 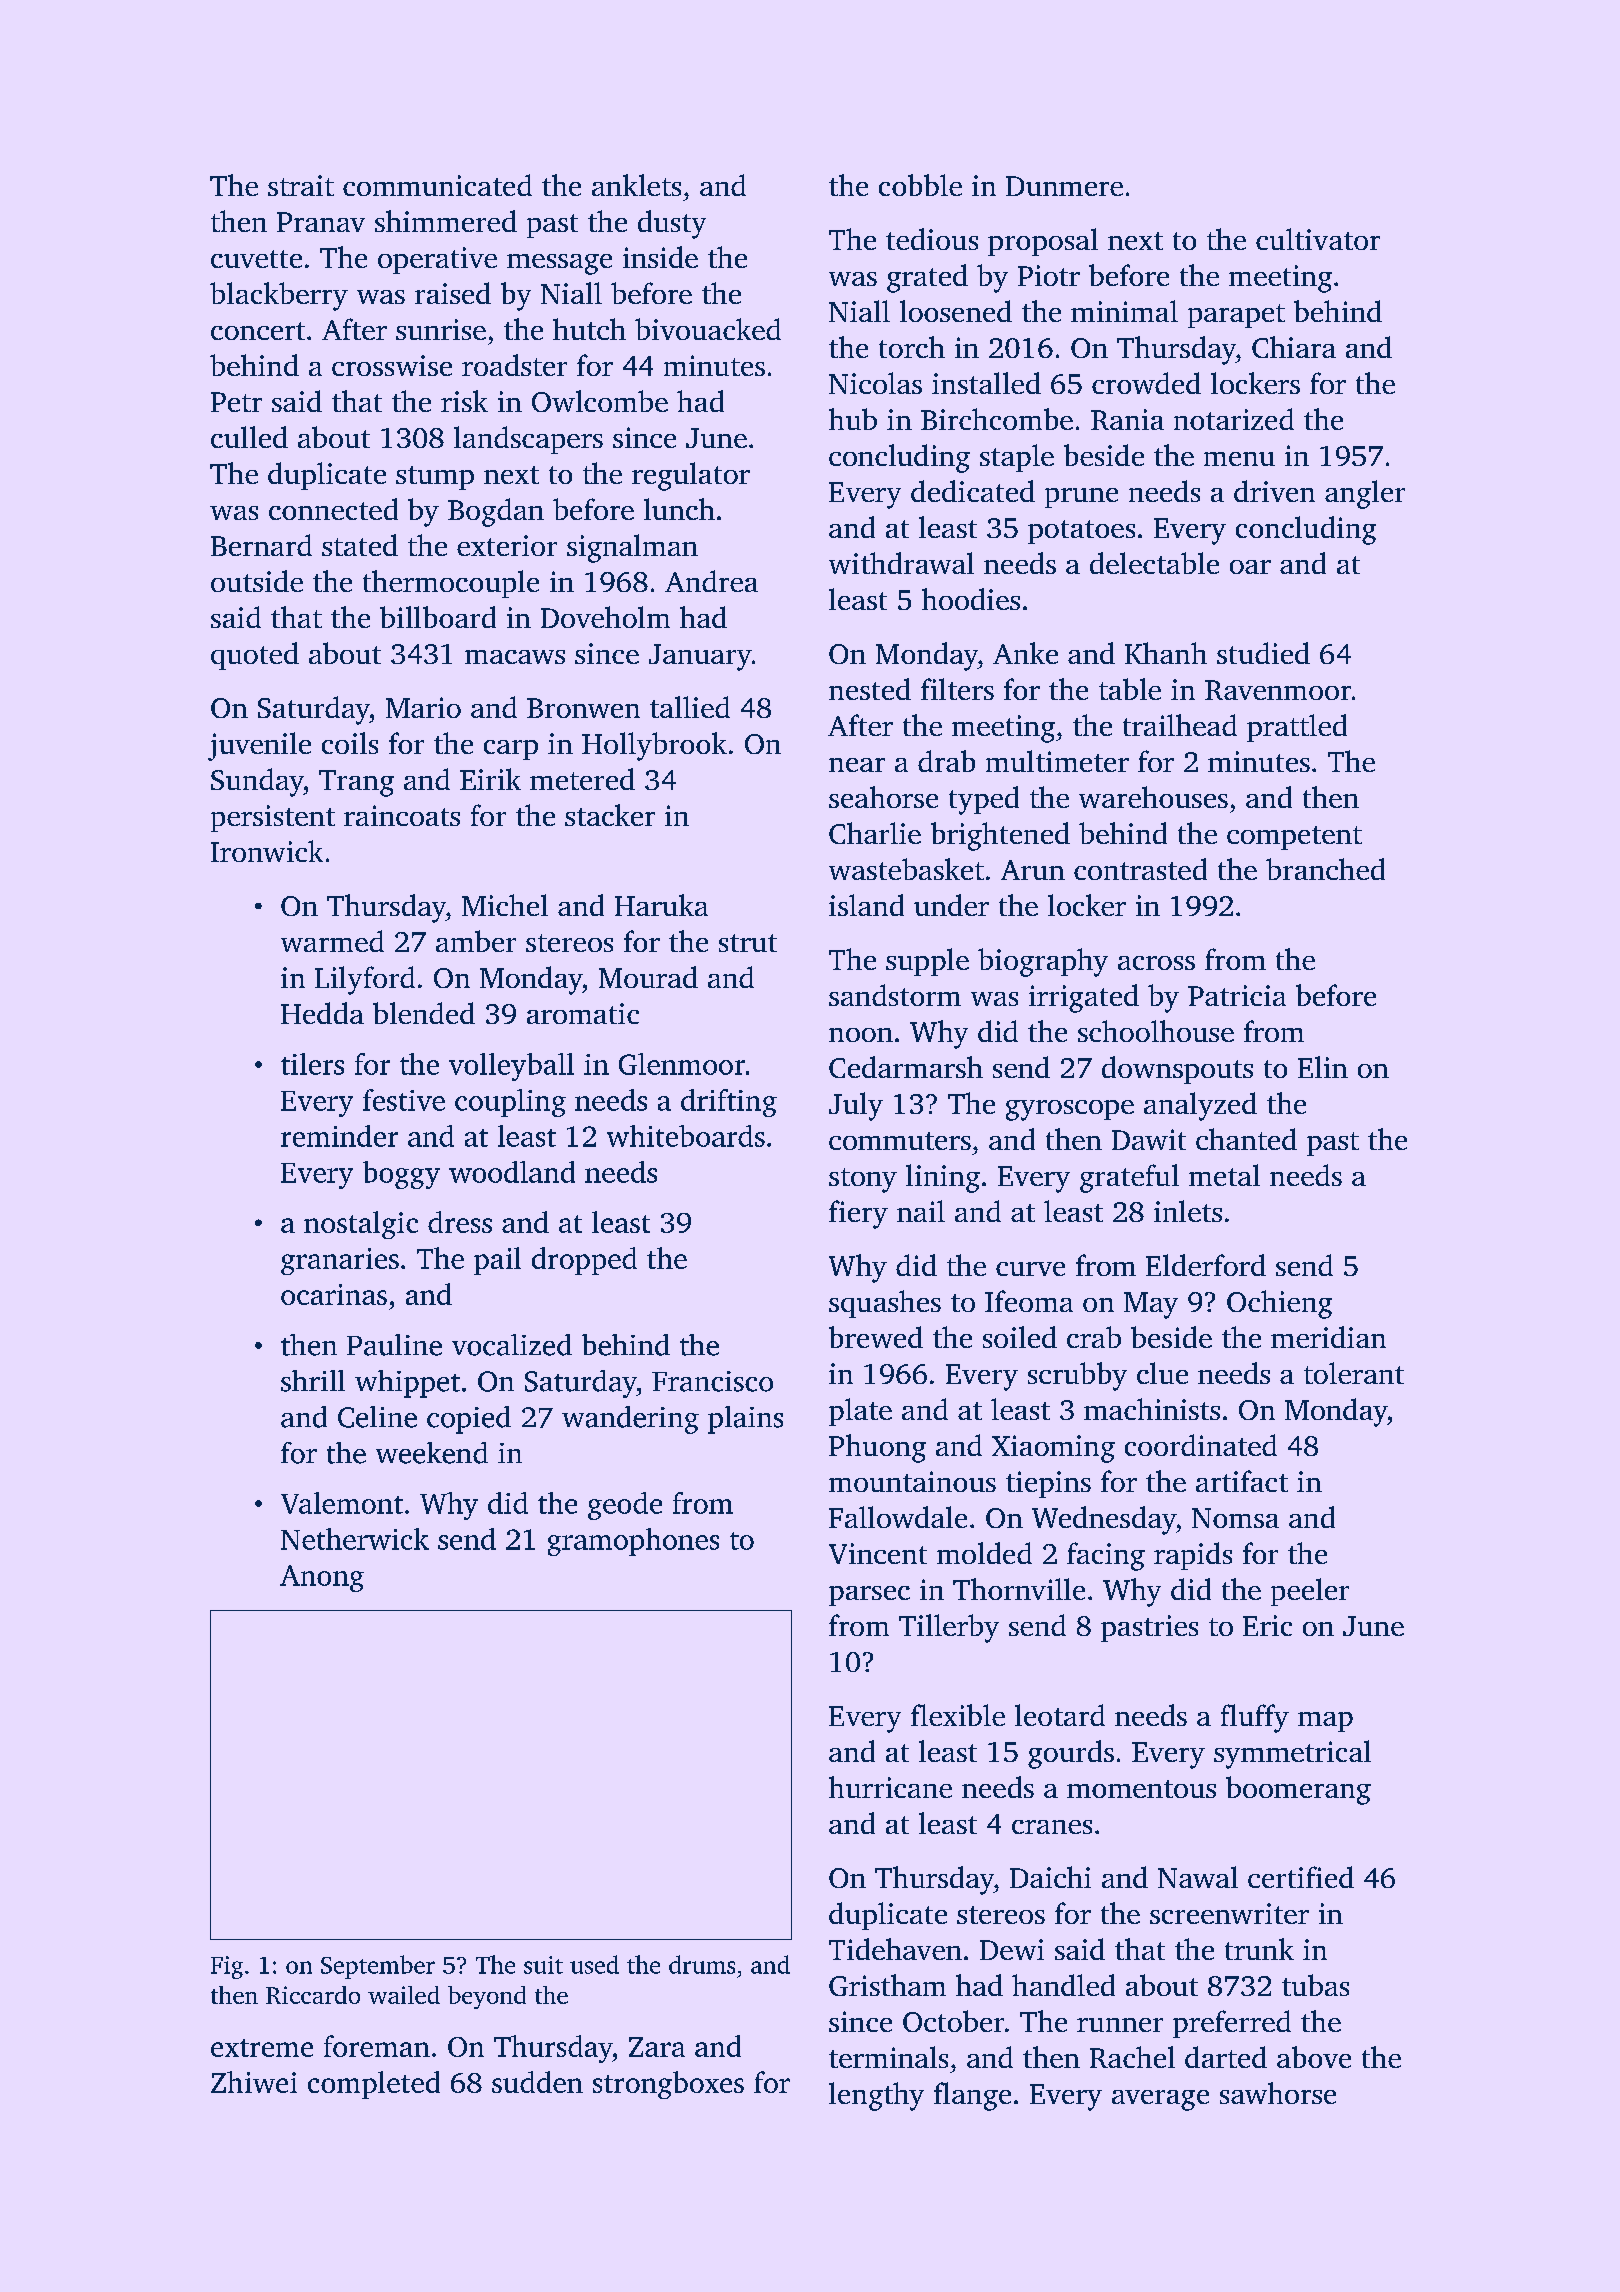 What do you see at coordinates (691, 476) in the screenshot?
I see `regulator` at bounding box center [691, 476].
